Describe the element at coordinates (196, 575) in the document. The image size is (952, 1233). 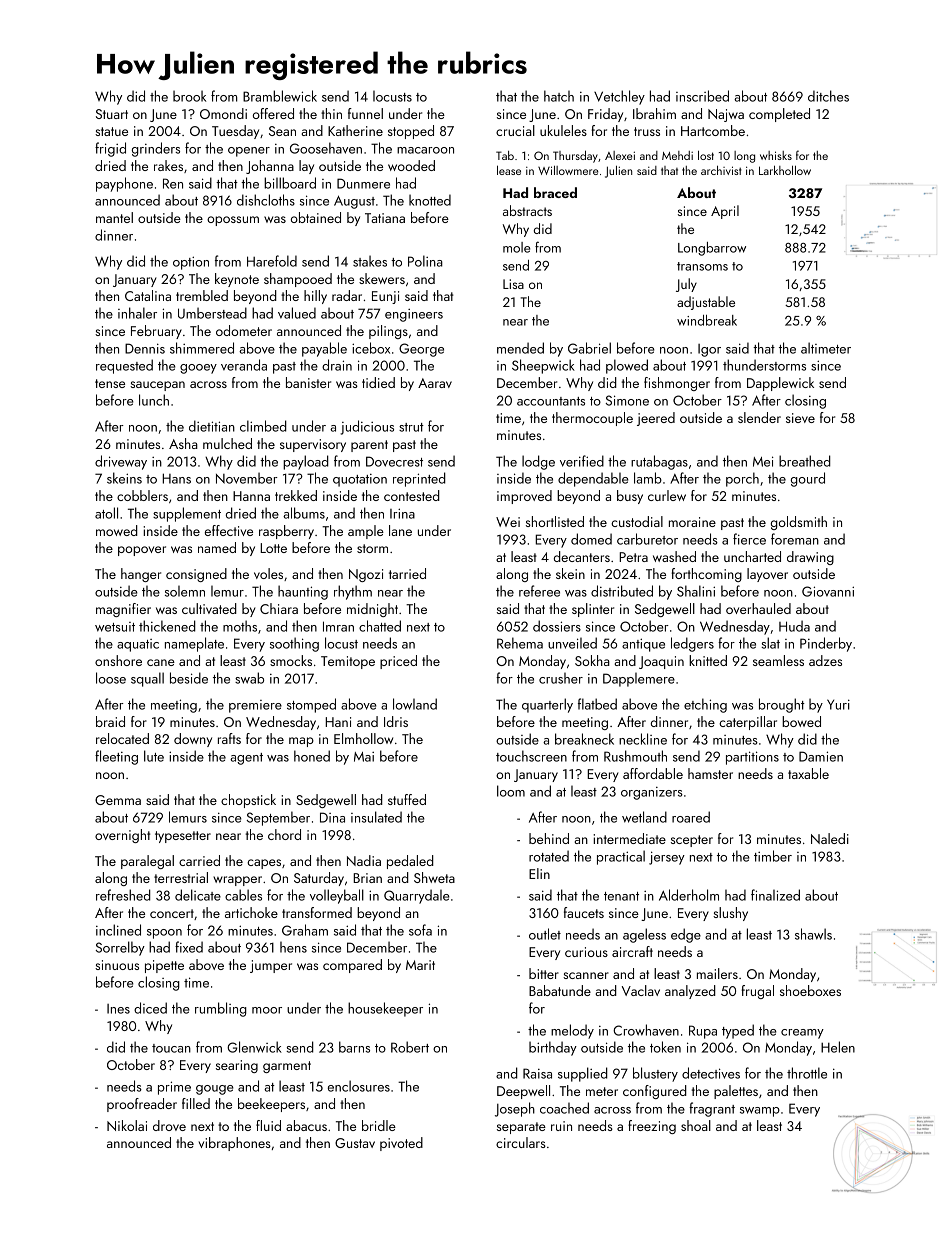
I see `consigned` at that location.
